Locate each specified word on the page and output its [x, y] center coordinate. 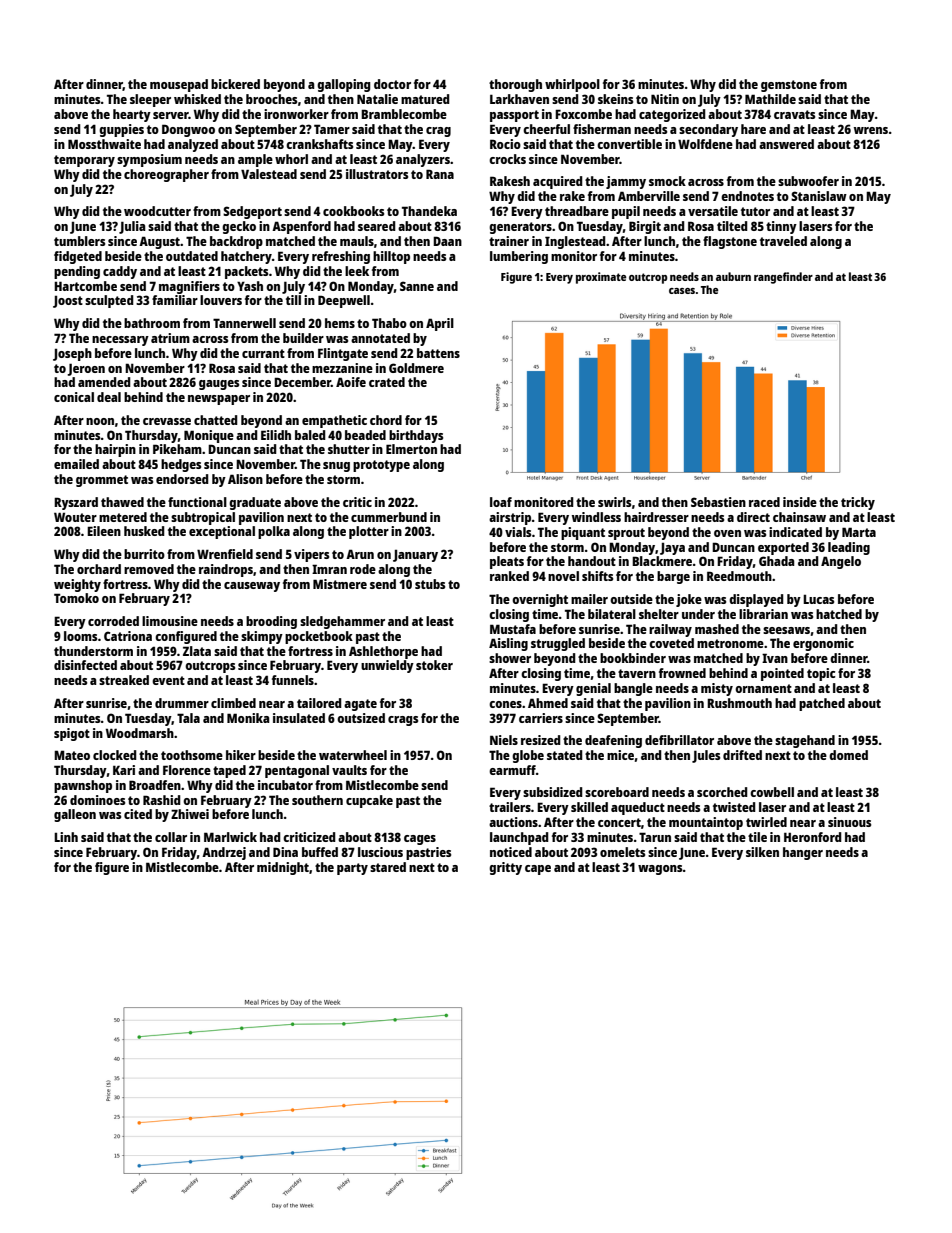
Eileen [104, 531]
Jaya [672, 549]
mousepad [179, 85]
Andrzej [224, 853]
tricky [858, 503]
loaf [501, 502]
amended [104, 382]
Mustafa [513, 629]
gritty [505, 868]
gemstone [789, 86]
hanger [803, 853]
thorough [515, 85]
